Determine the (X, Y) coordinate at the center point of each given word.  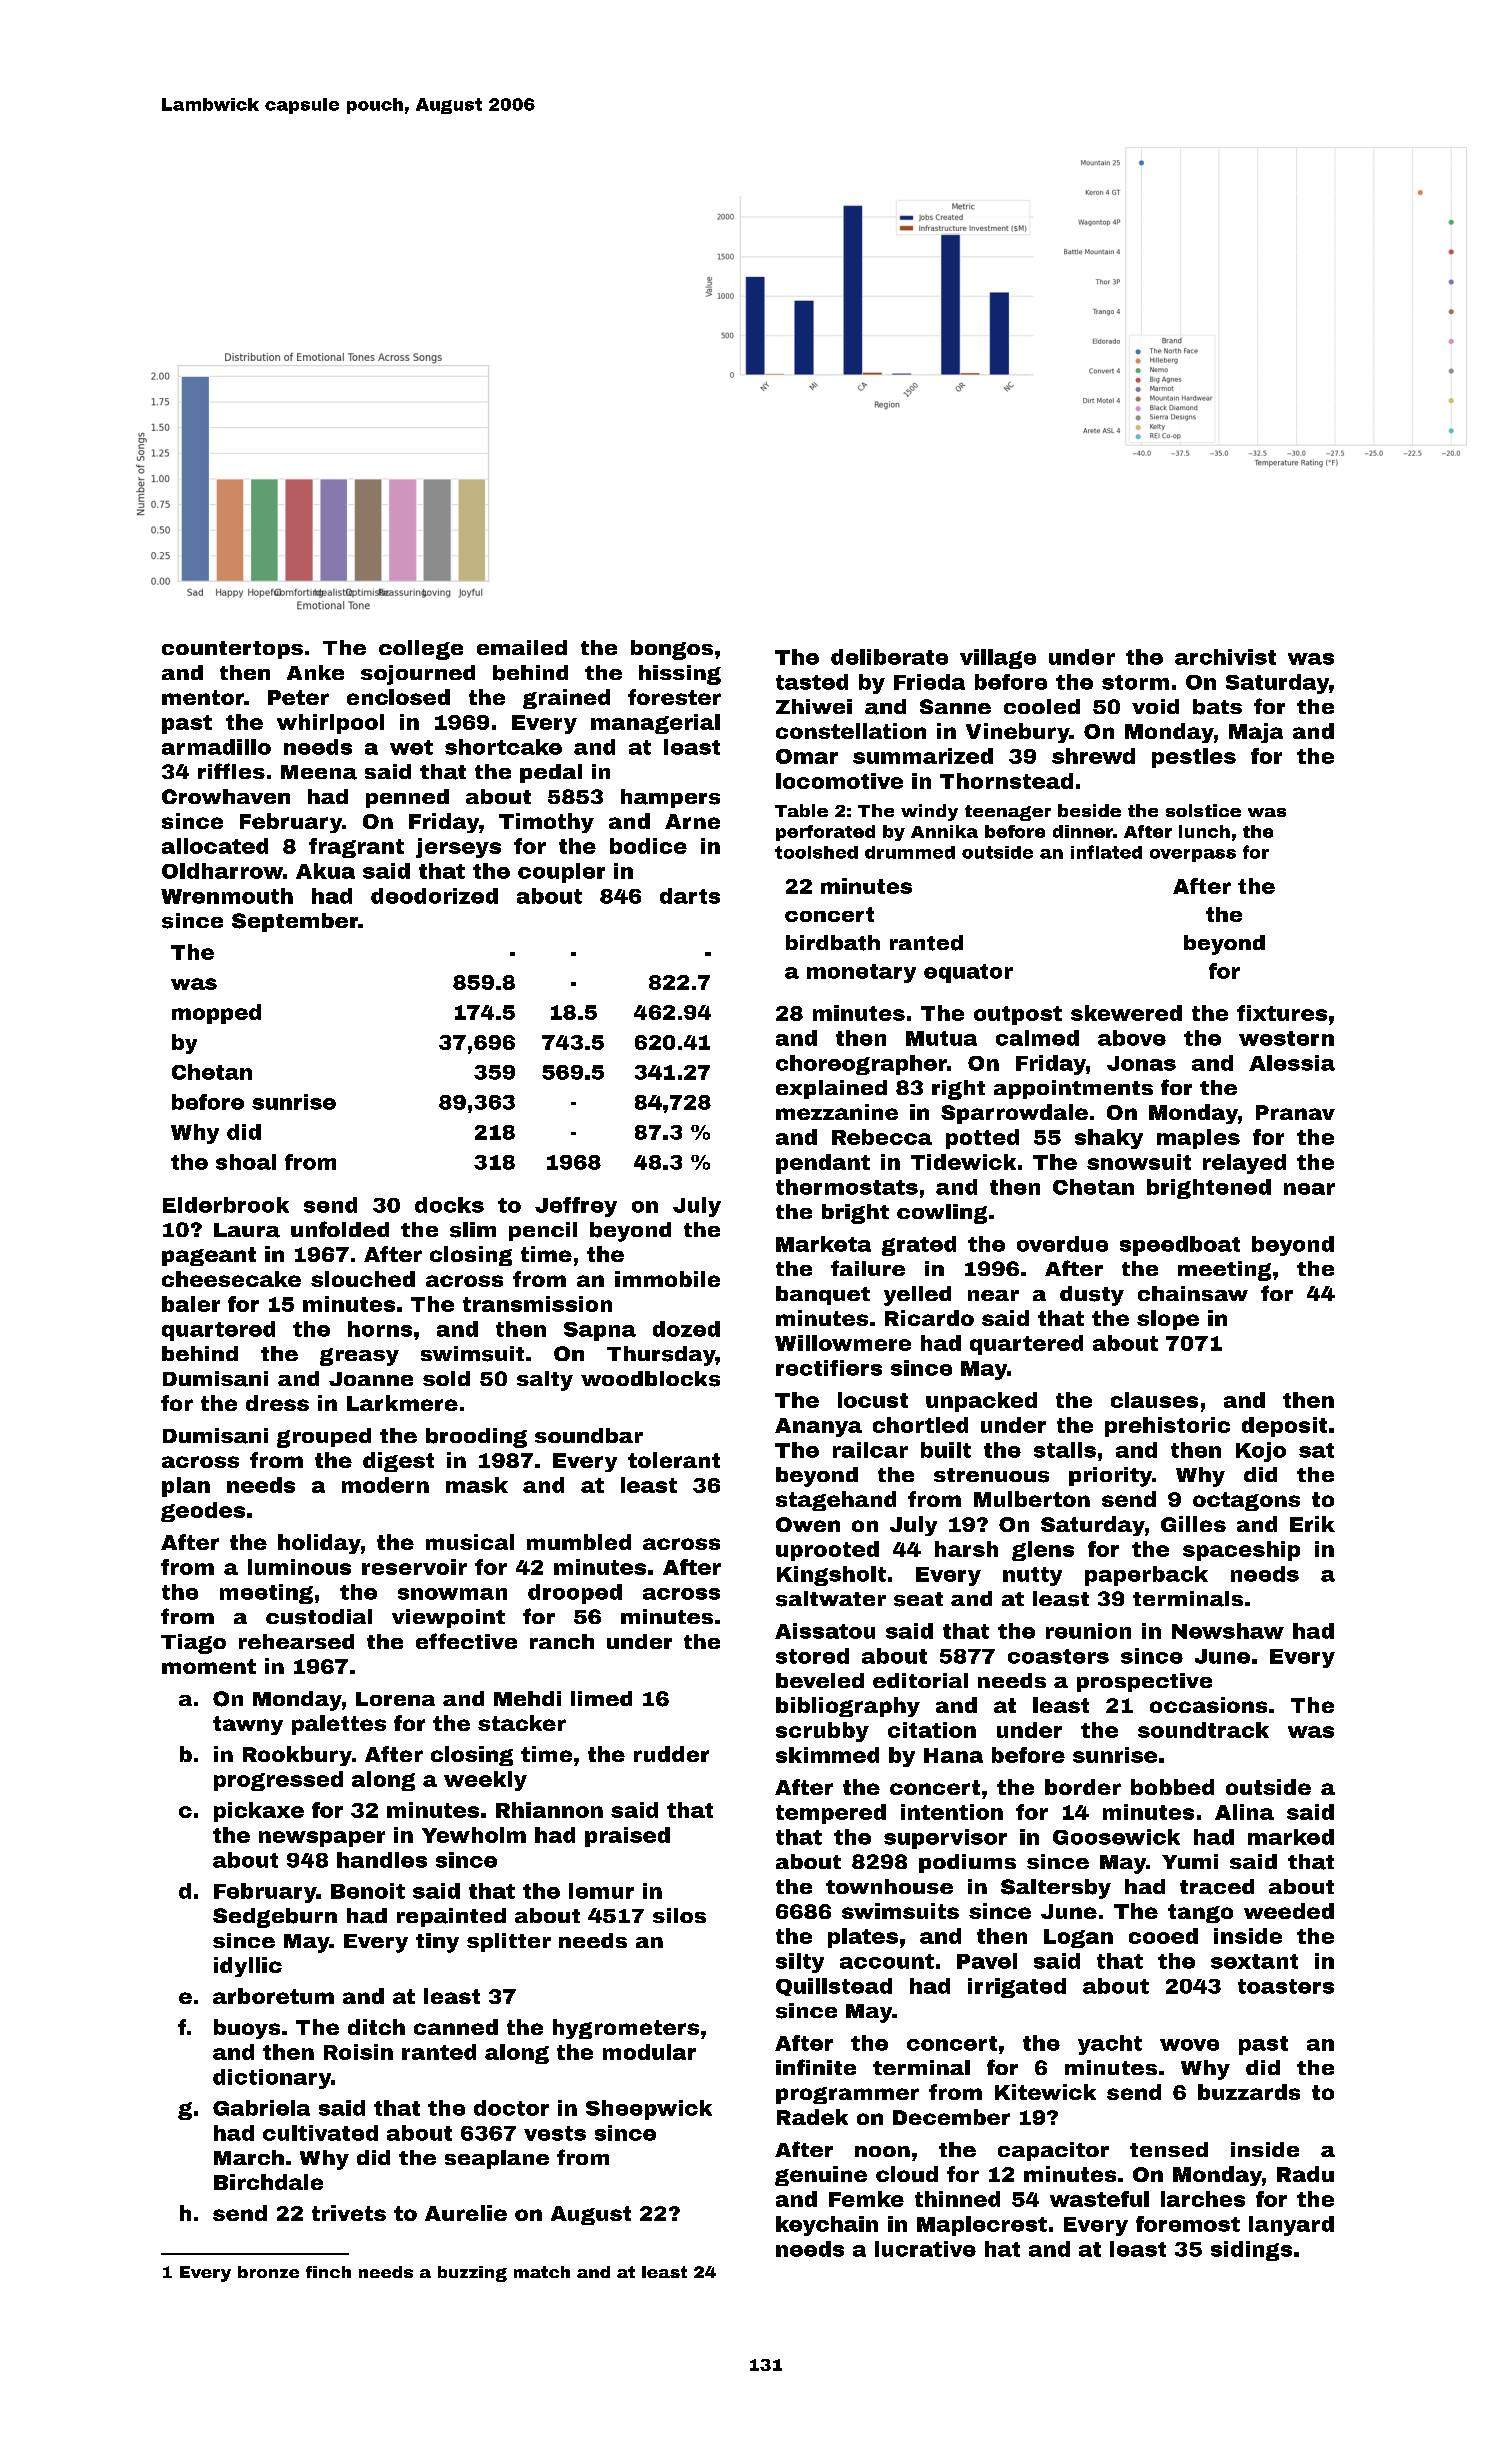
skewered (1126, 1013)
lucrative (925, 2249)
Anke (315, 672)
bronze (268, 2272)
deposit (1284, 1427)
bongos (672, 650)
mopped (216, 1014)
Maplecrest (982, 2226)
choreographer (861, 1065)
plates (863, 1938)
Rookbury (297, 1756)
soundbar (589, 1435)
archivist (1225, 657)
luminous (299, 1567)
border (1083, 1787)
